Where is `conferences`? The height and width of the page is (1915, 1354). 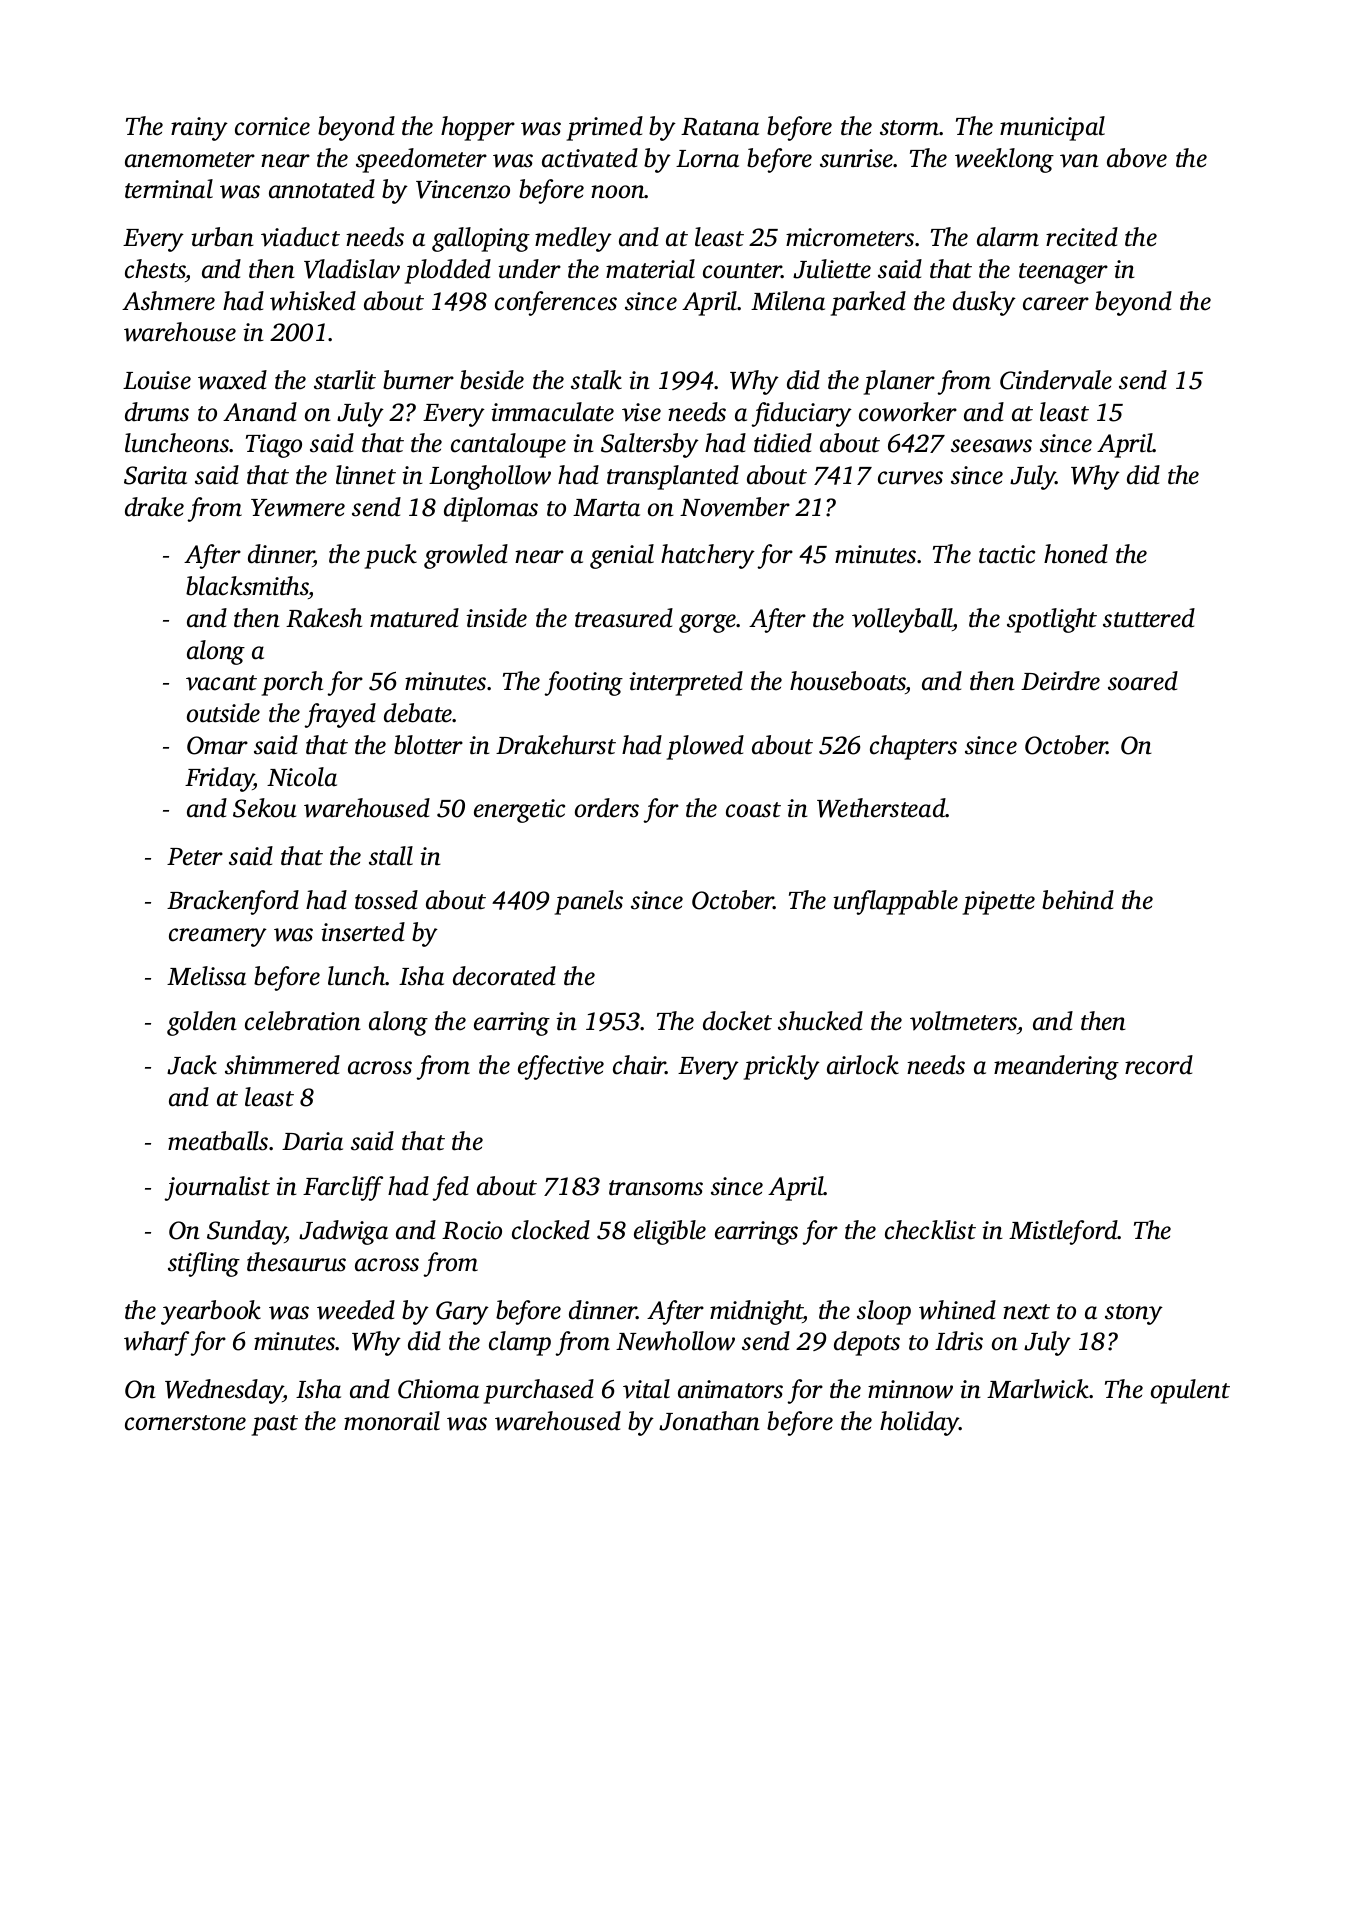
conferences is located at coordinates (556, 303).
